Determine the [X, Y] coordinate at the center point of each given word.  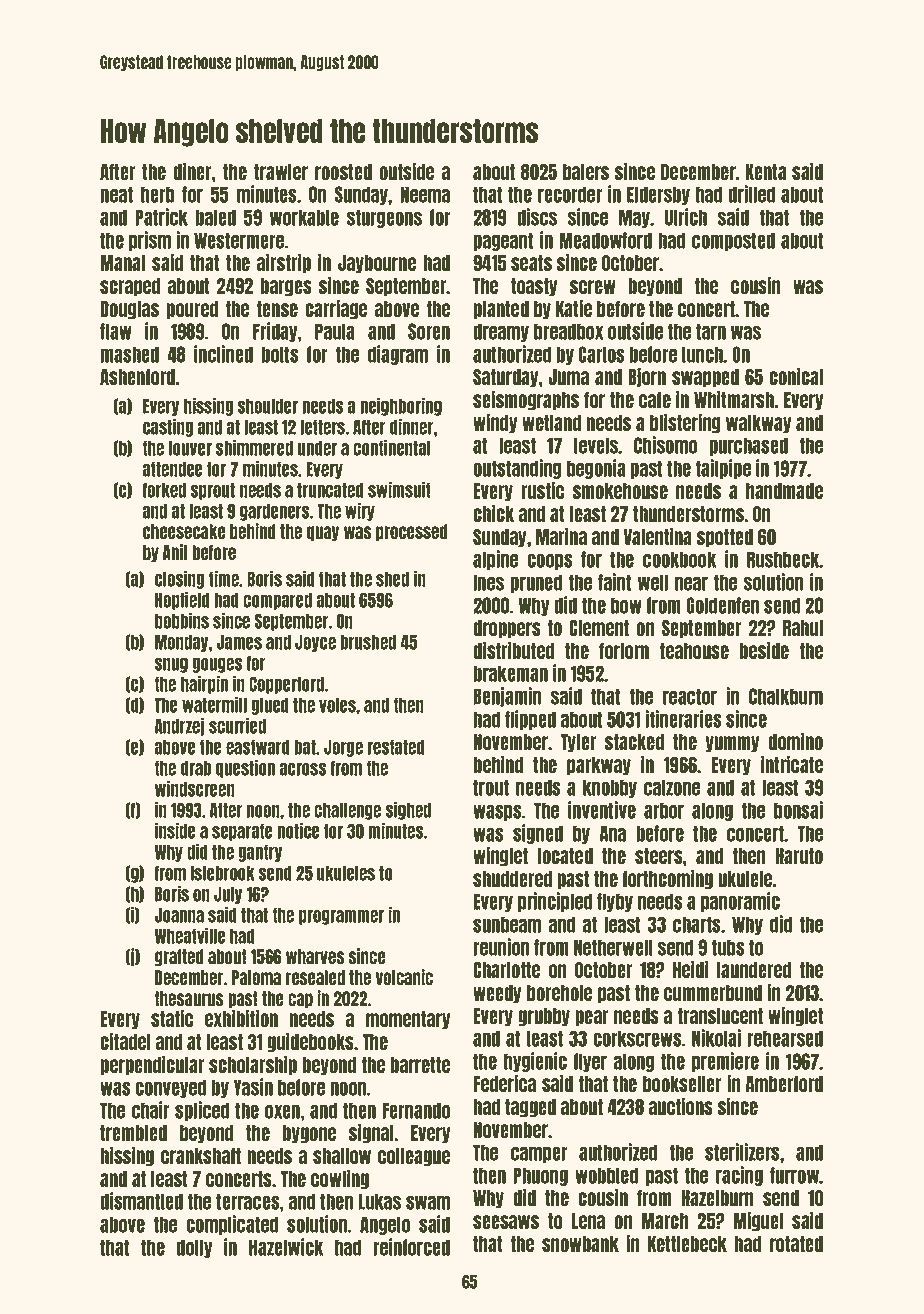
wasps [497, 813]
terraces [248, 1201]
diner [192, 171]
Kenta [766, 172]
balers [586, 172]
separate [242, 832]
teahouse [694, 651]
